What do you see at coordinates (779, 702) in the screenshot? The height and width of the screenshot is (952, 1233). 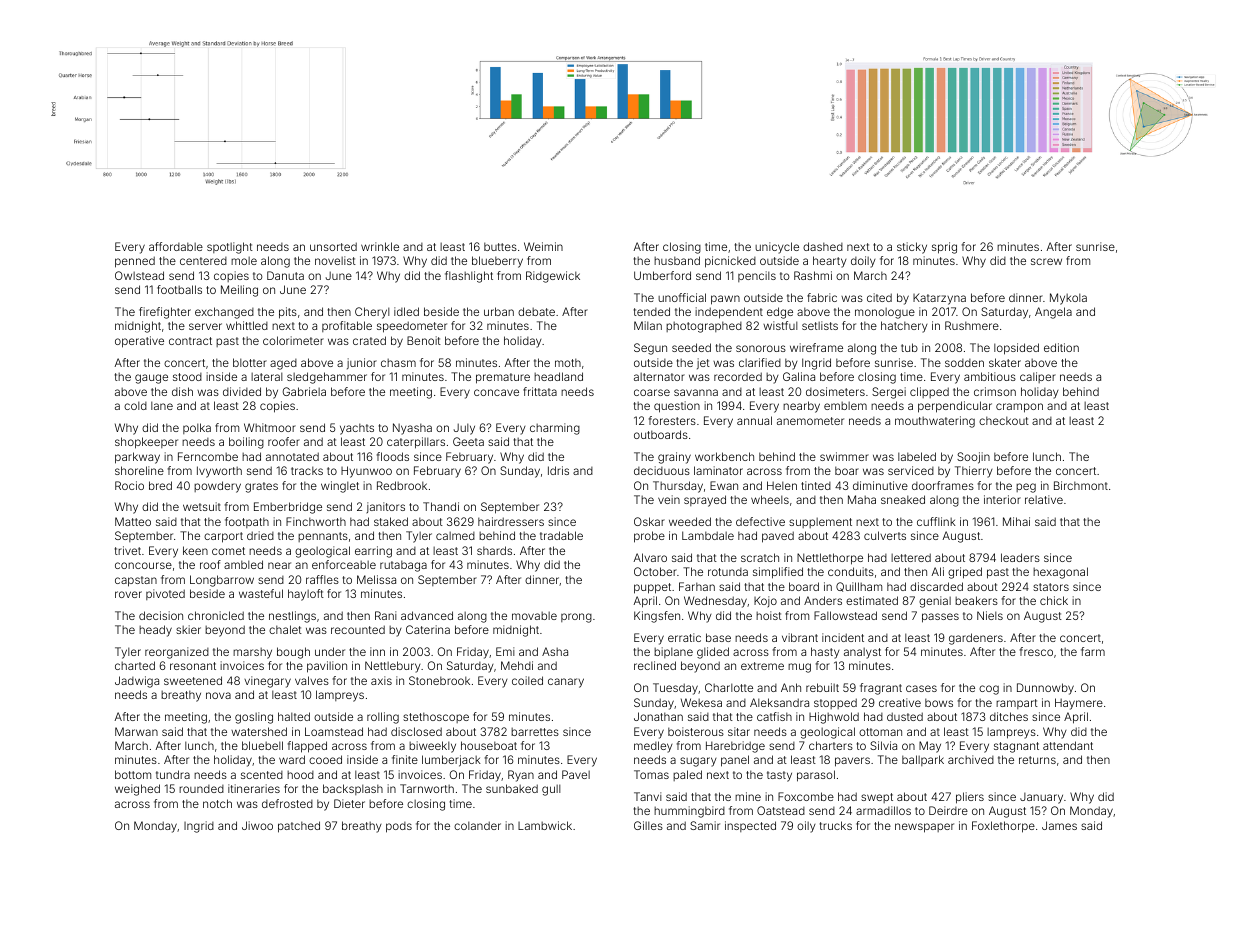 I see `Aleksandra` at bounding box center [779, 702].
